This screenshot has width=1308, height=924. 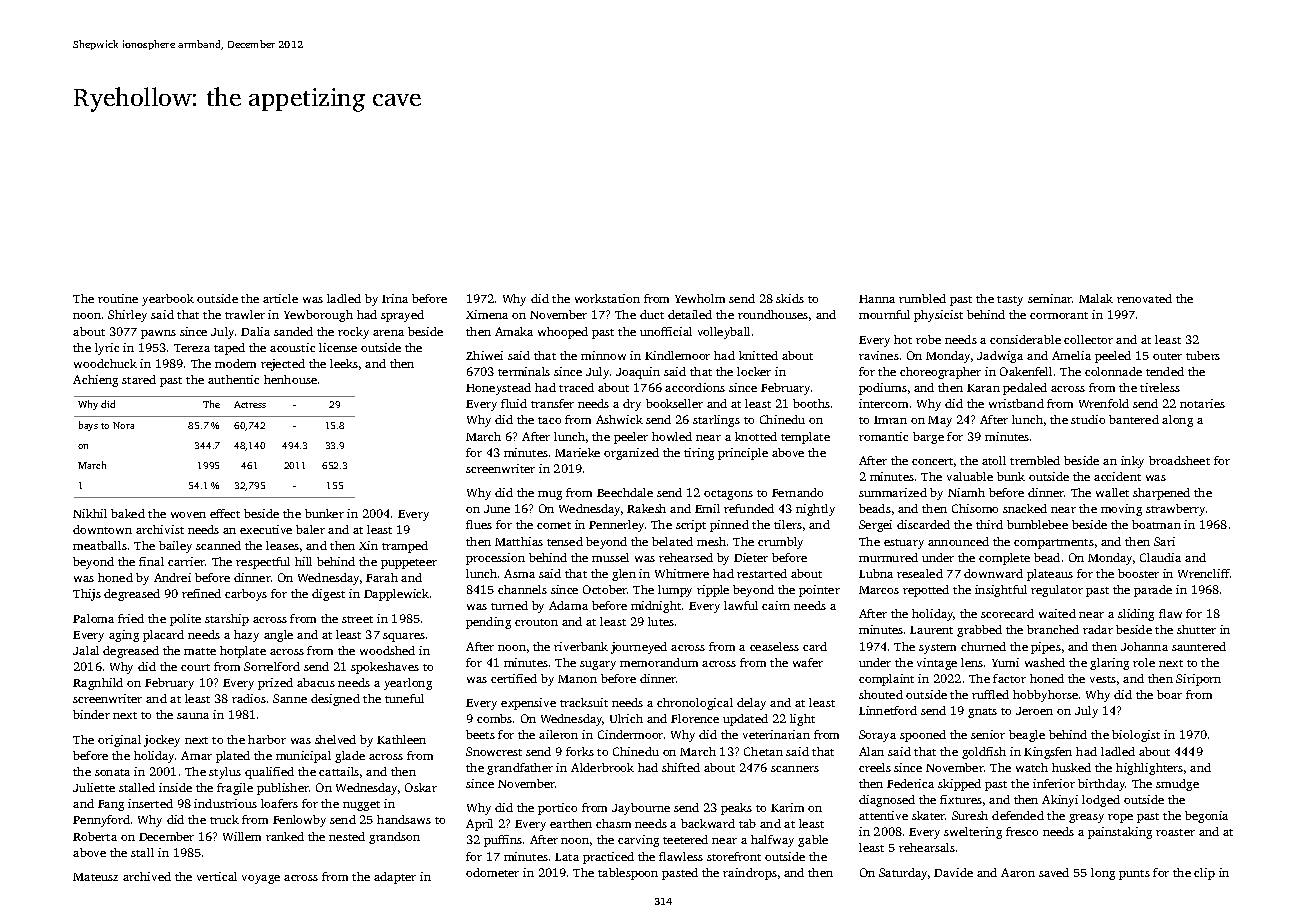 I want to click on smudge, so click(x=1177, y=785).
